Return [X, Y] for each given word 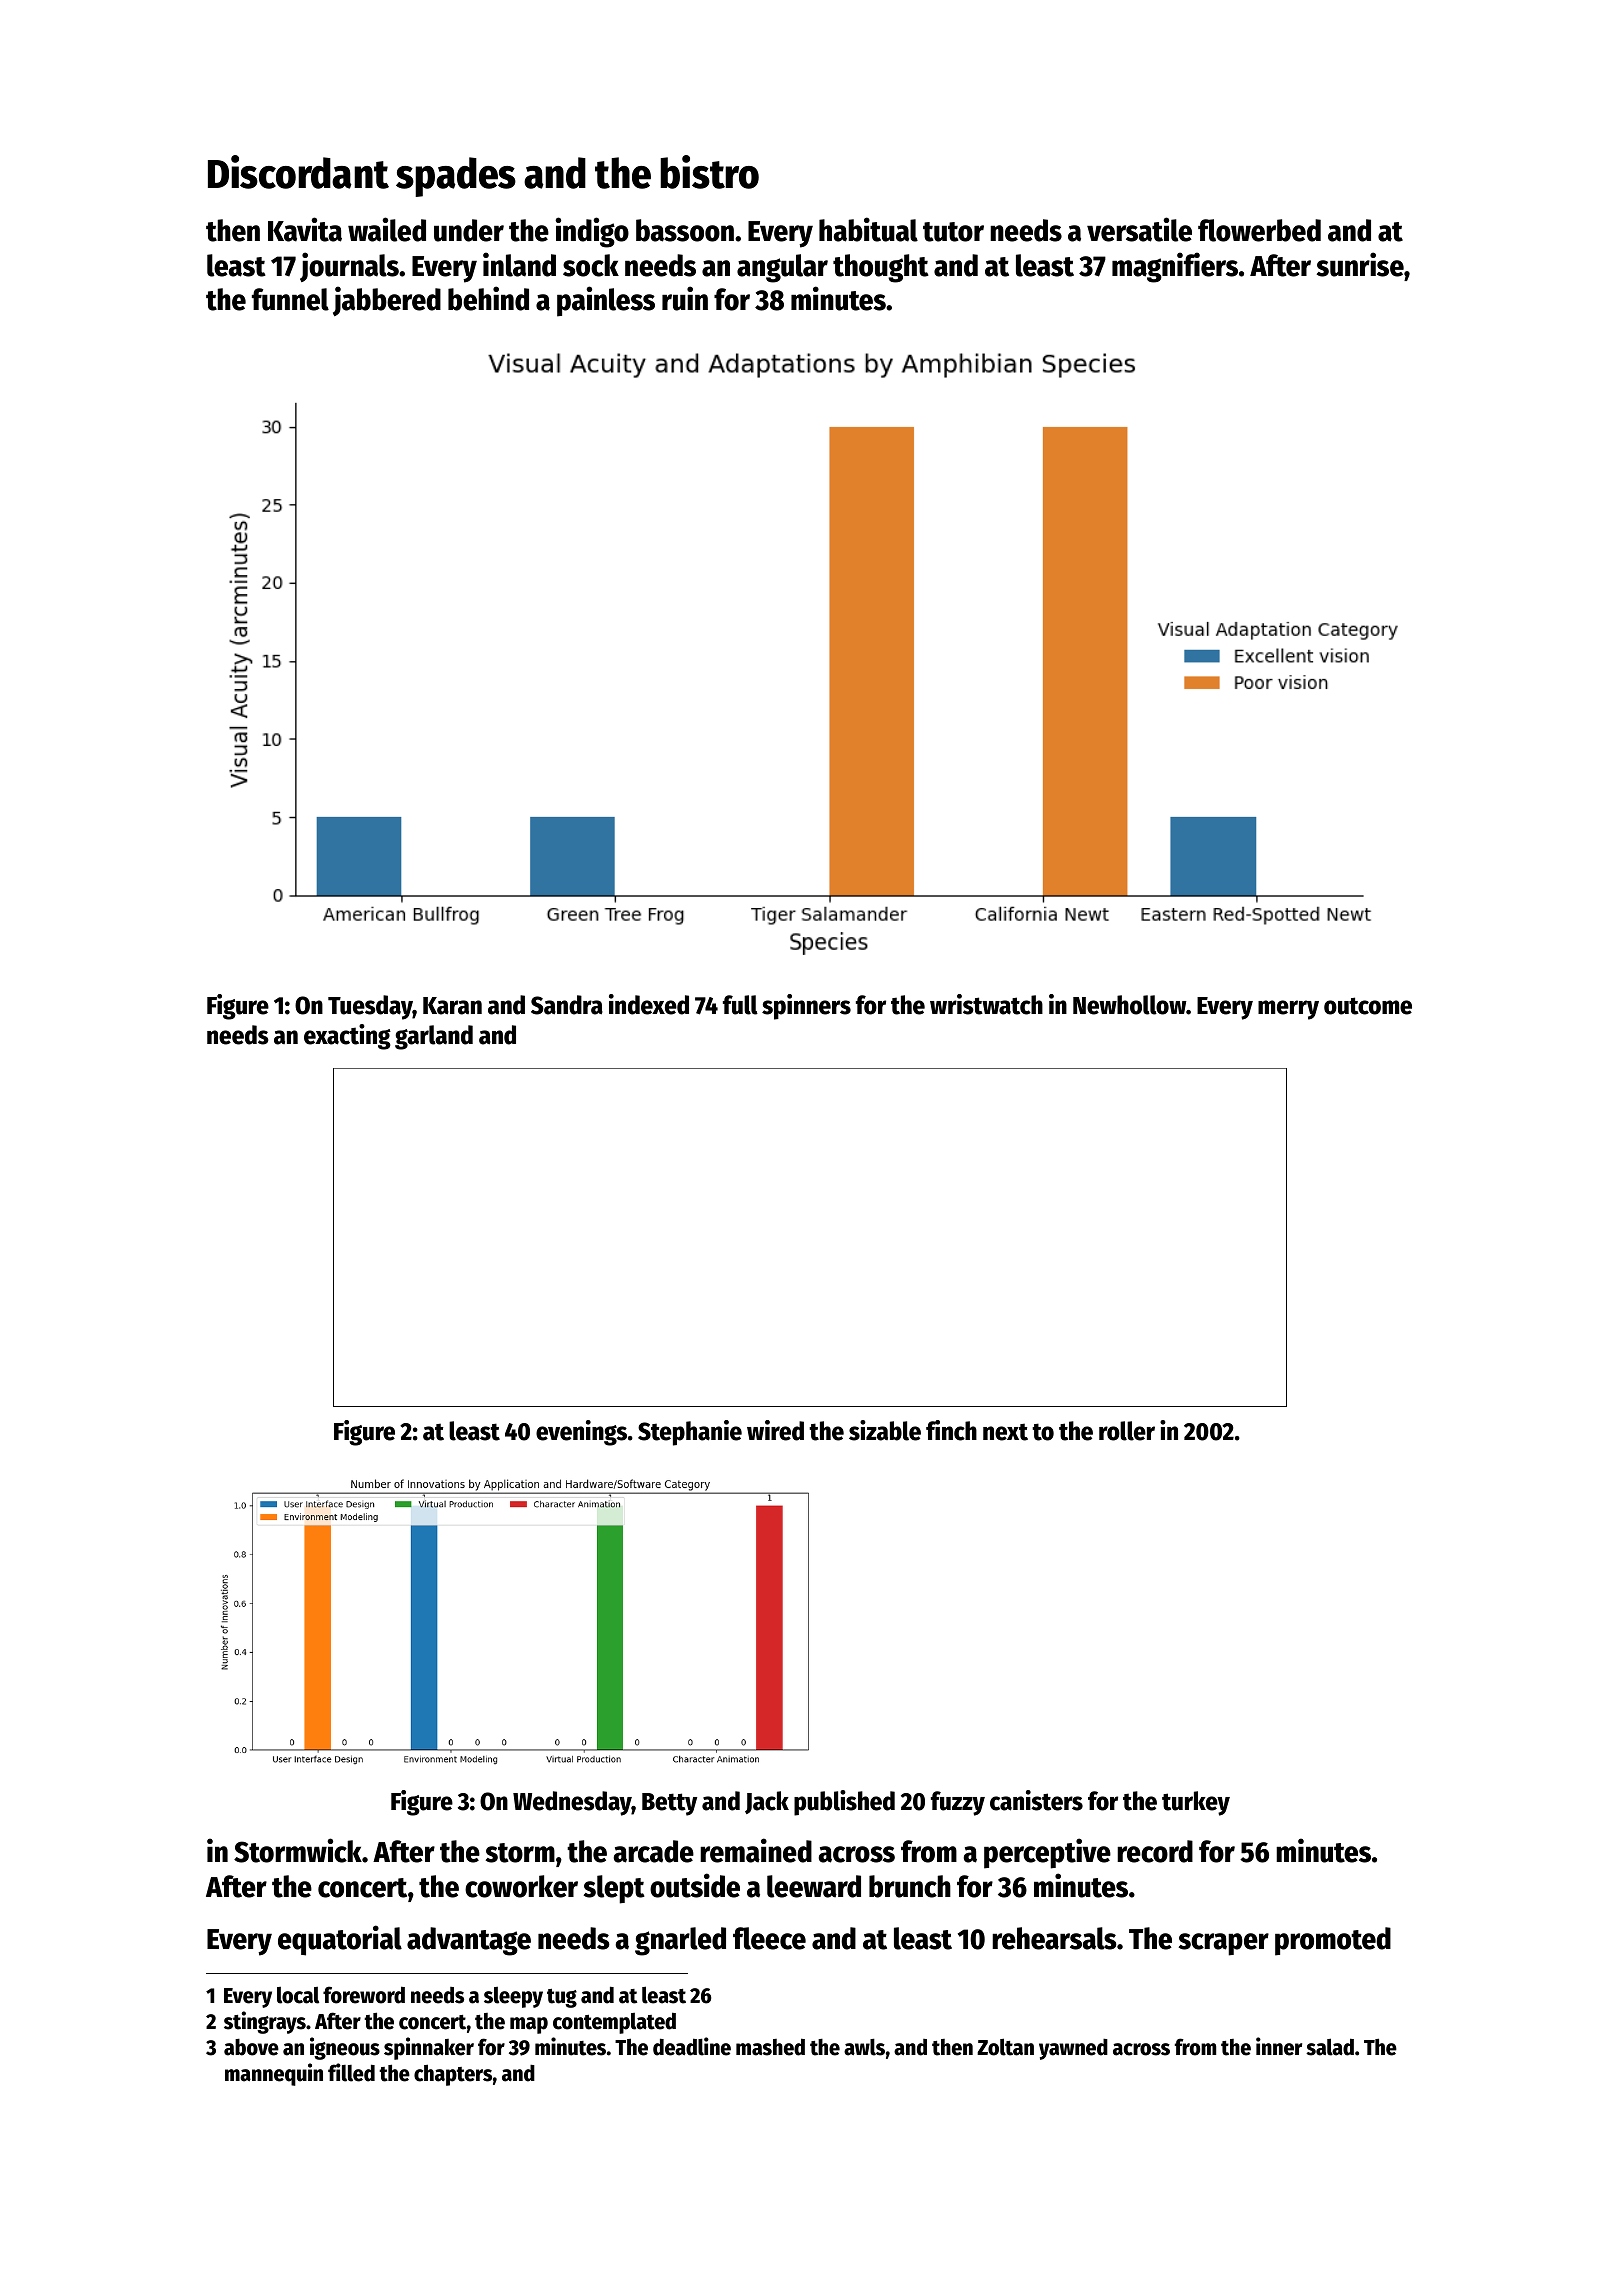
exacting [347, 1037]
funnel [290, 299]
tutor [953, 232]
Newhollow [1129, 1005]
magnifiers [1175, 267]
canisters [1036, 1800]
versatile [1139, 229]
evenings [581, 1433]
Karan [452, 1006]
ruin [685, 298]
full [740, 1005]
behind [488, 298]
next [1005, 1432]
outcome [1368, 1006]
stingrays [265, 2022]
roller [1127, 1431]
